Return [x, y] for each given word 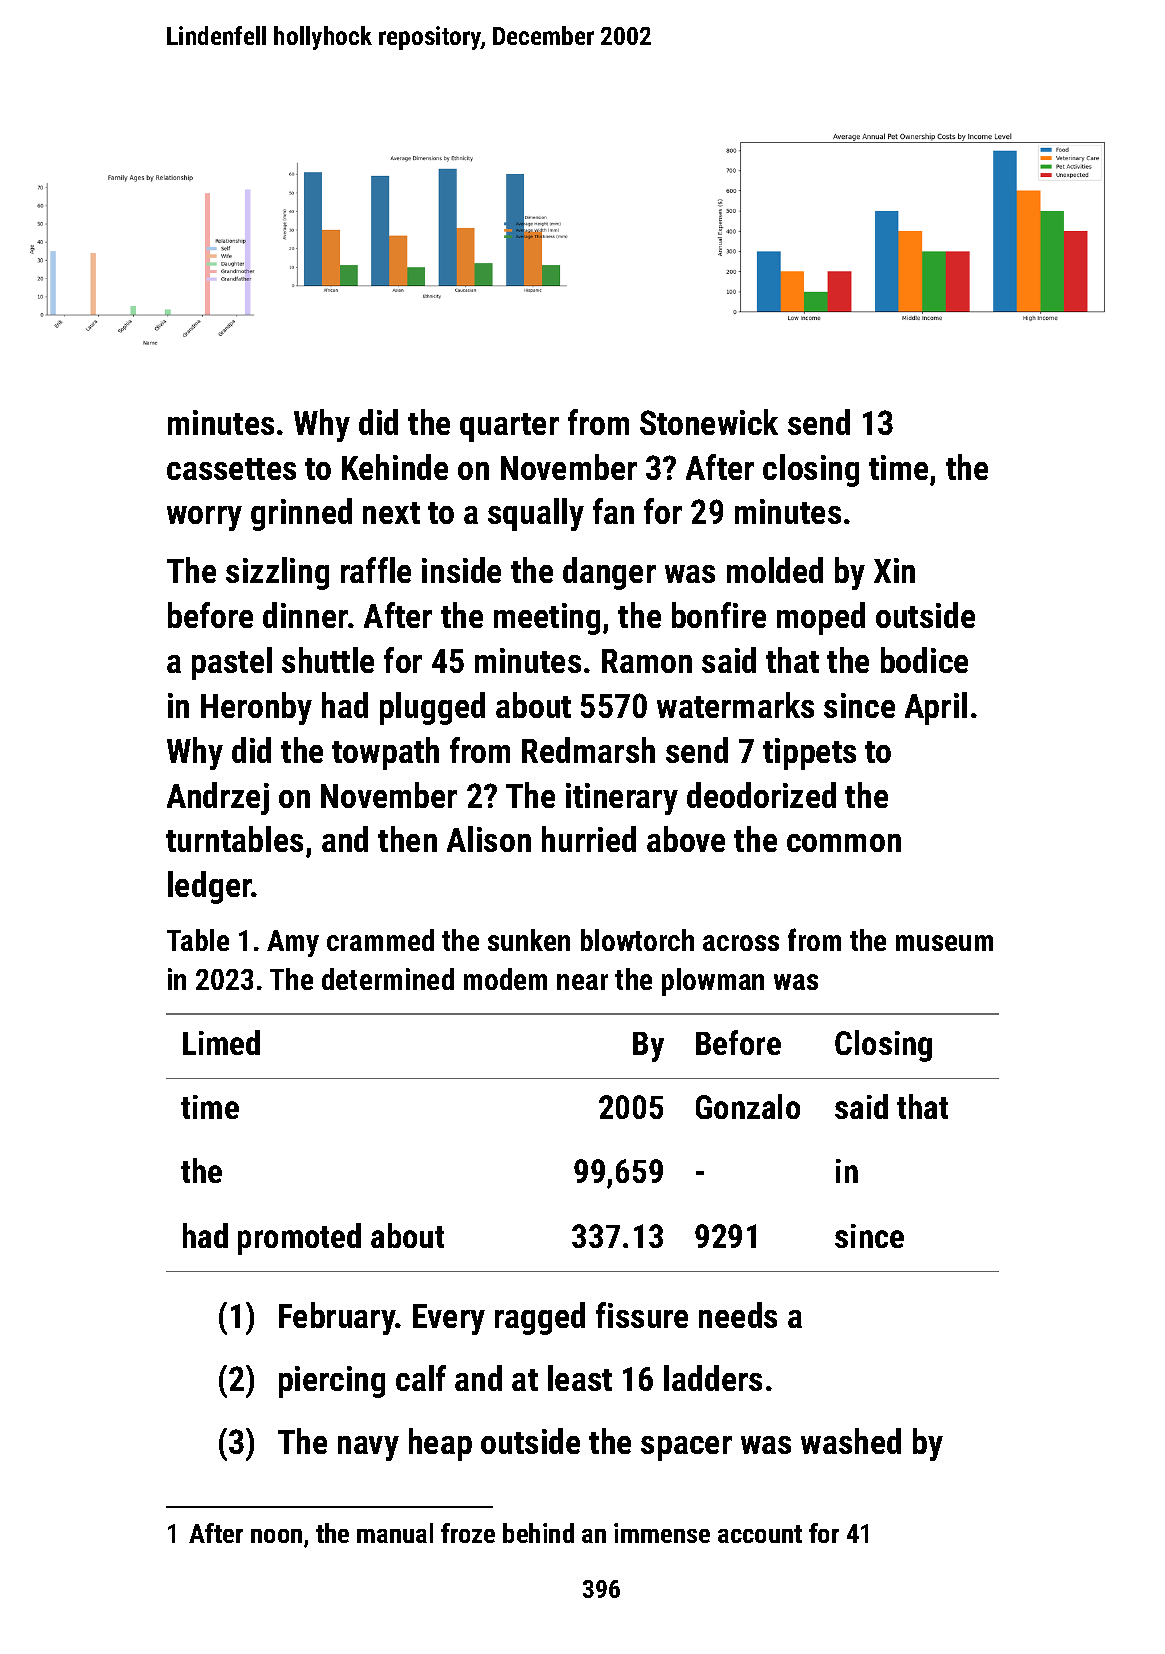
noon [276, 1536]
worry [204, 518]
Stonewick [709, 422]
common [844, 843]
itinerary [622, 799]
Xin [894, 570]
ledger [210, 887]
